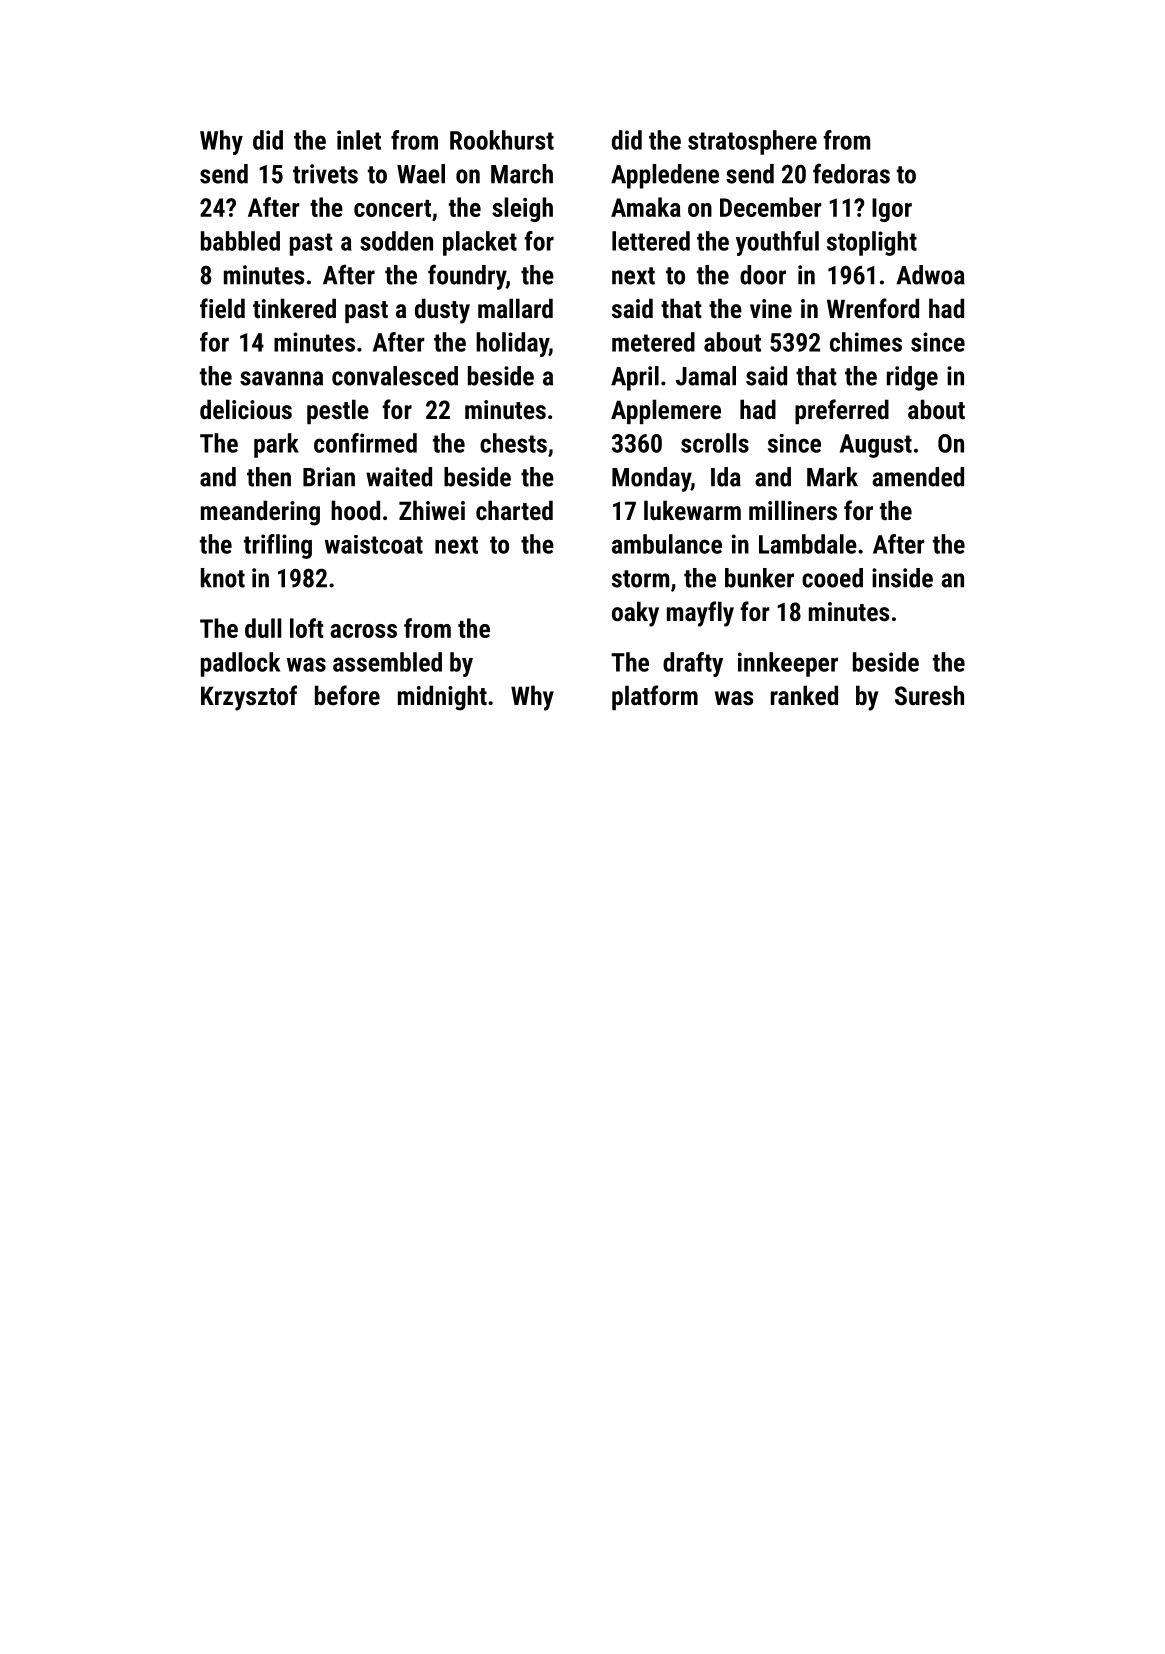  What do you see at coordinates (866, 342) in the screenshot?
I see `chimes` at bounding box center [866, 342].
